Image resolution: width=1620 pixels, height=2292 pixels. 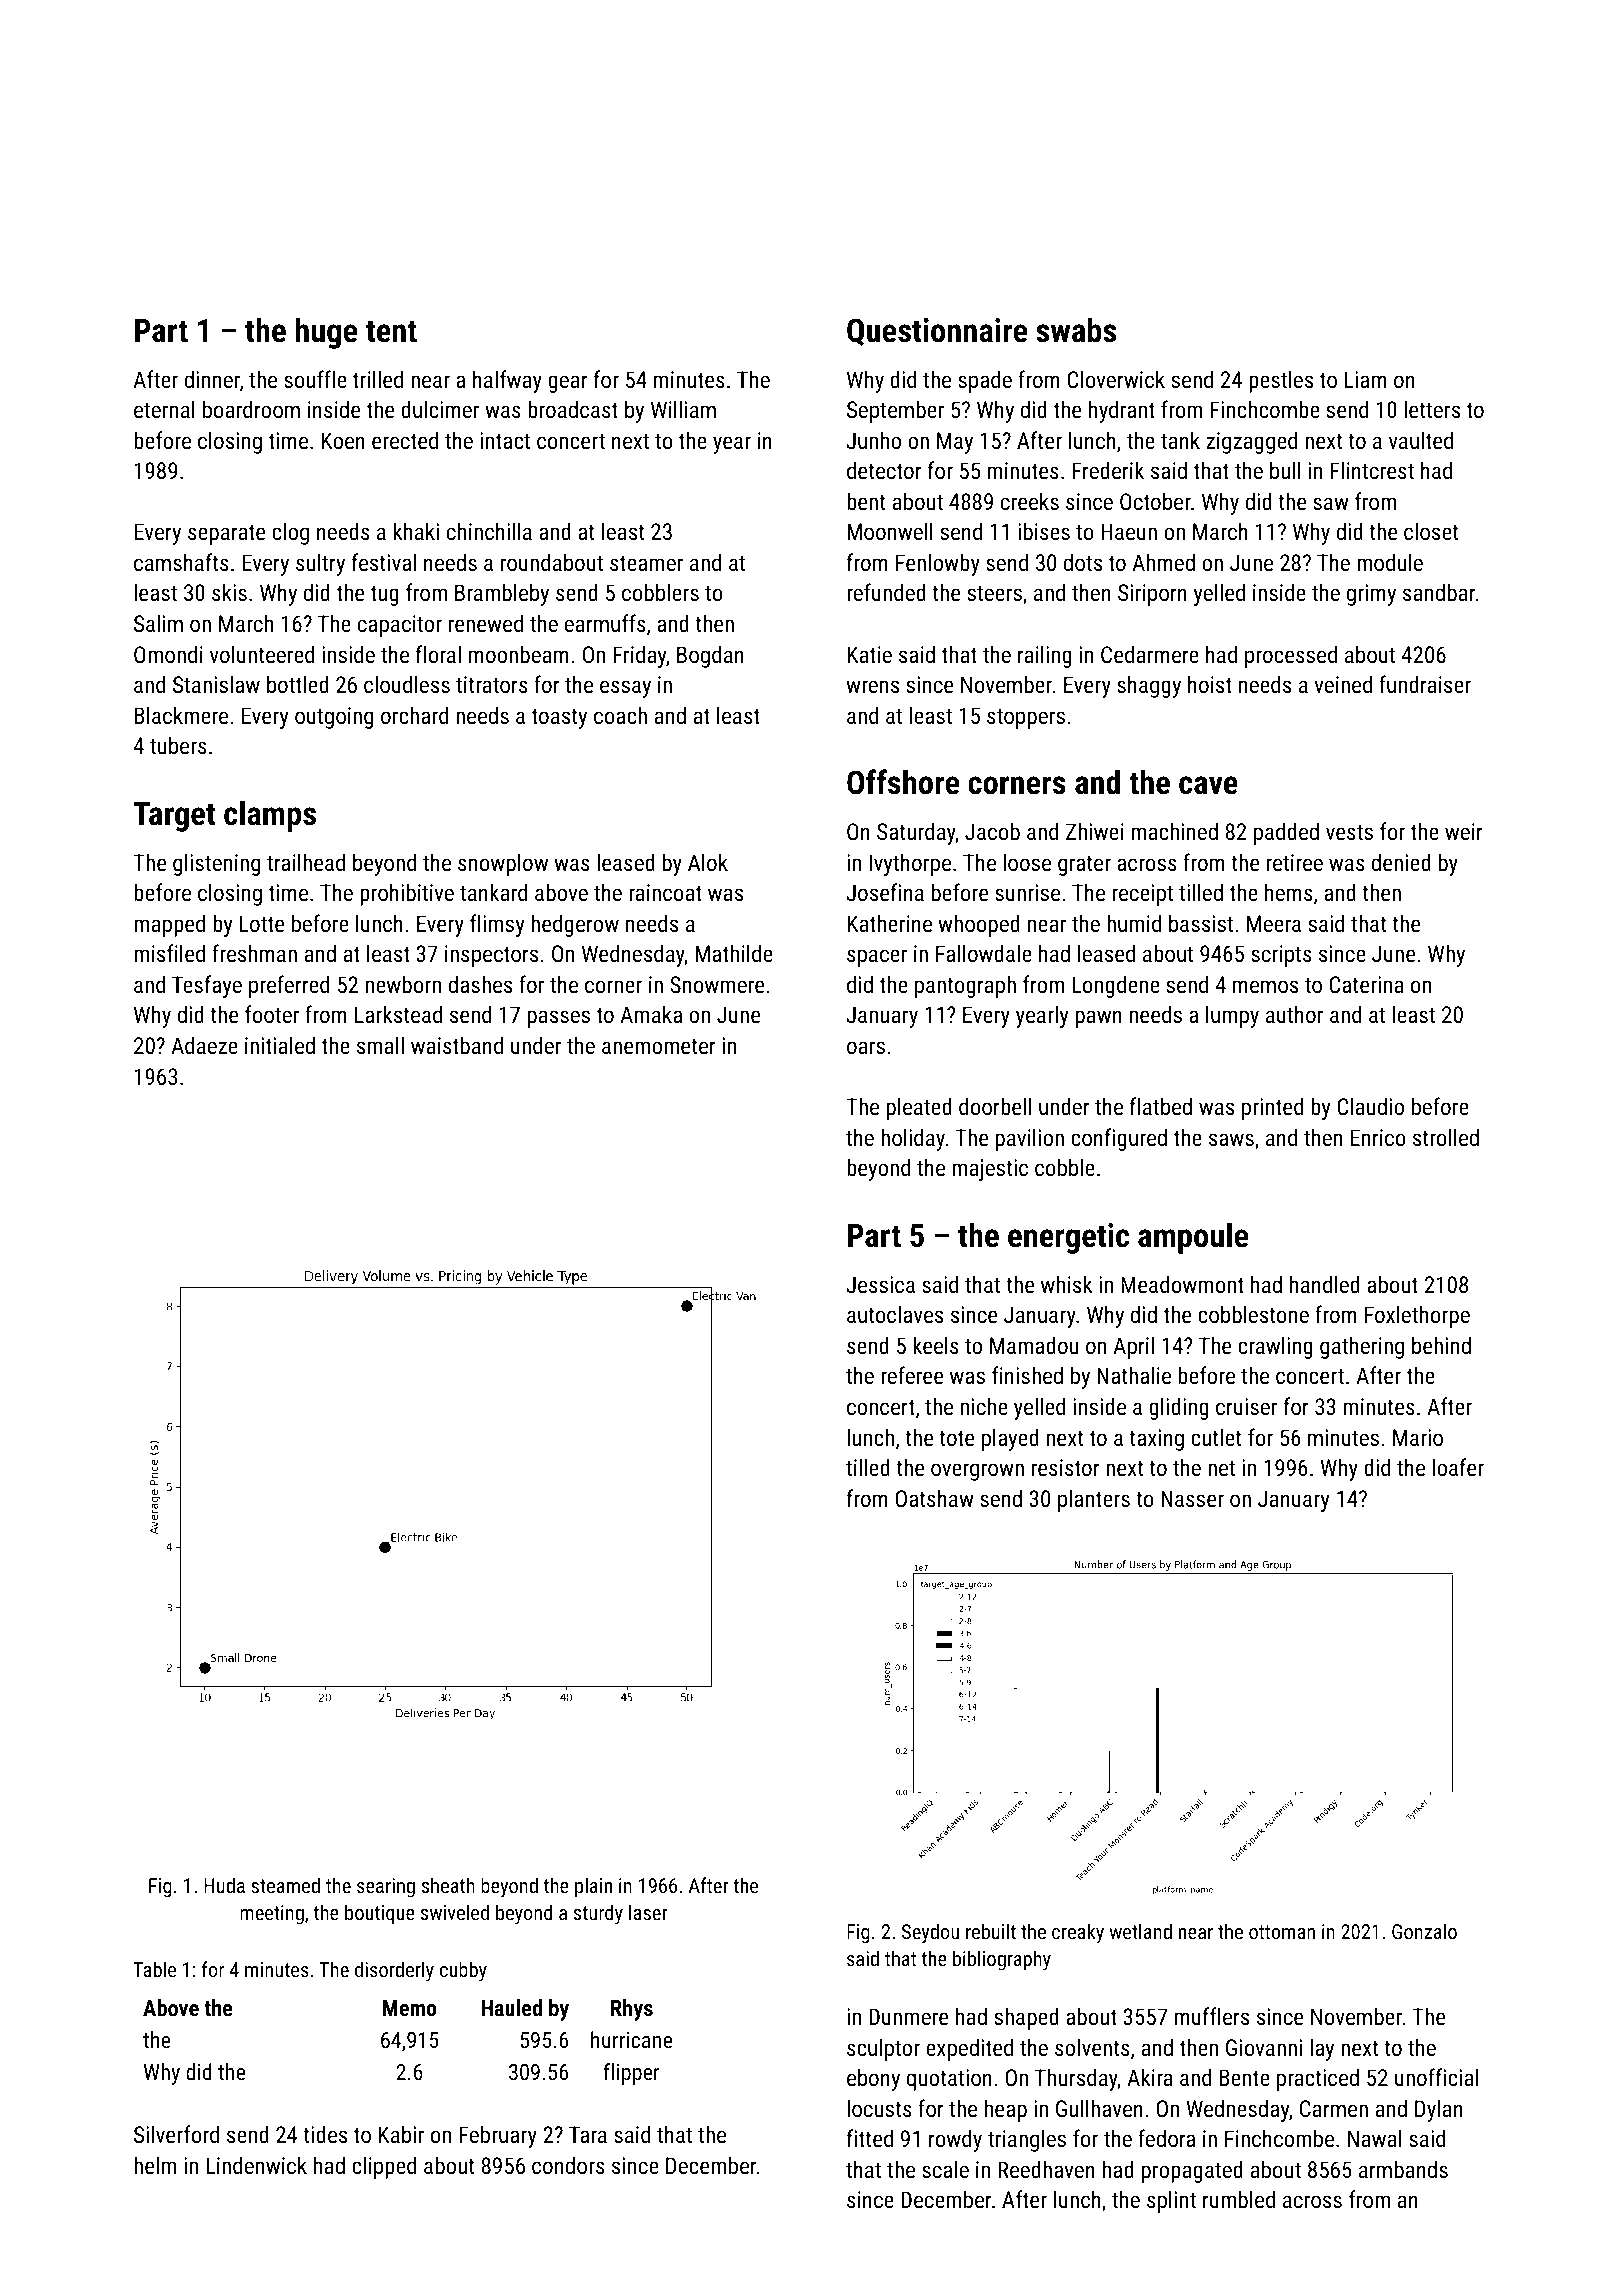 What do you see at coordinates (384, 2167) in the screenshot?
I see `clipped` at bounding box center [384, 2167].
